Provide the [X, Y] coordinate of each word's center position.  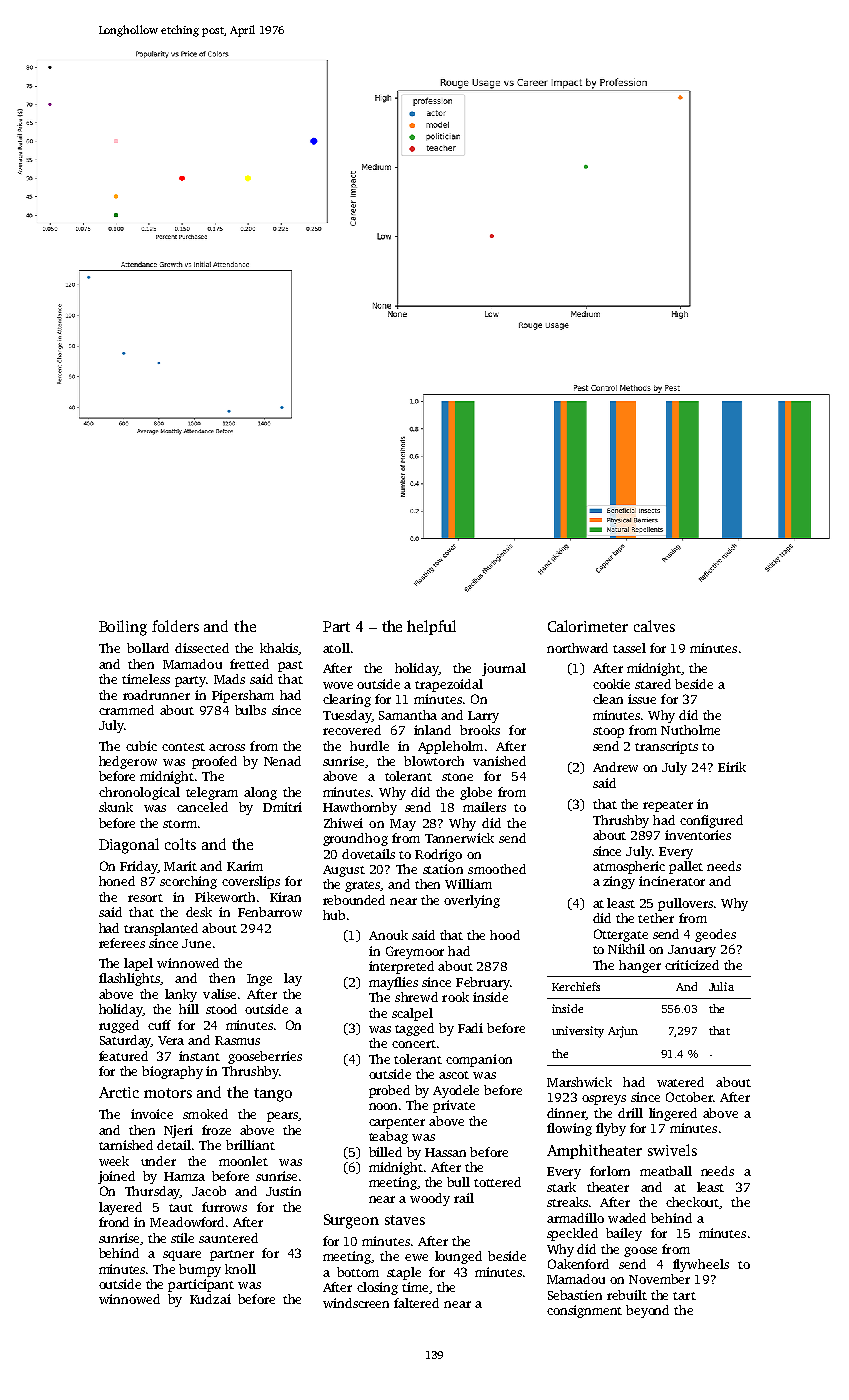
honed [117, 881]
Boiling [123, 628]
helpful [431, 627]
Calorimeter [588, 626]
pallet [686, 867]
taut [181, 1208]
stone [457, 777]
